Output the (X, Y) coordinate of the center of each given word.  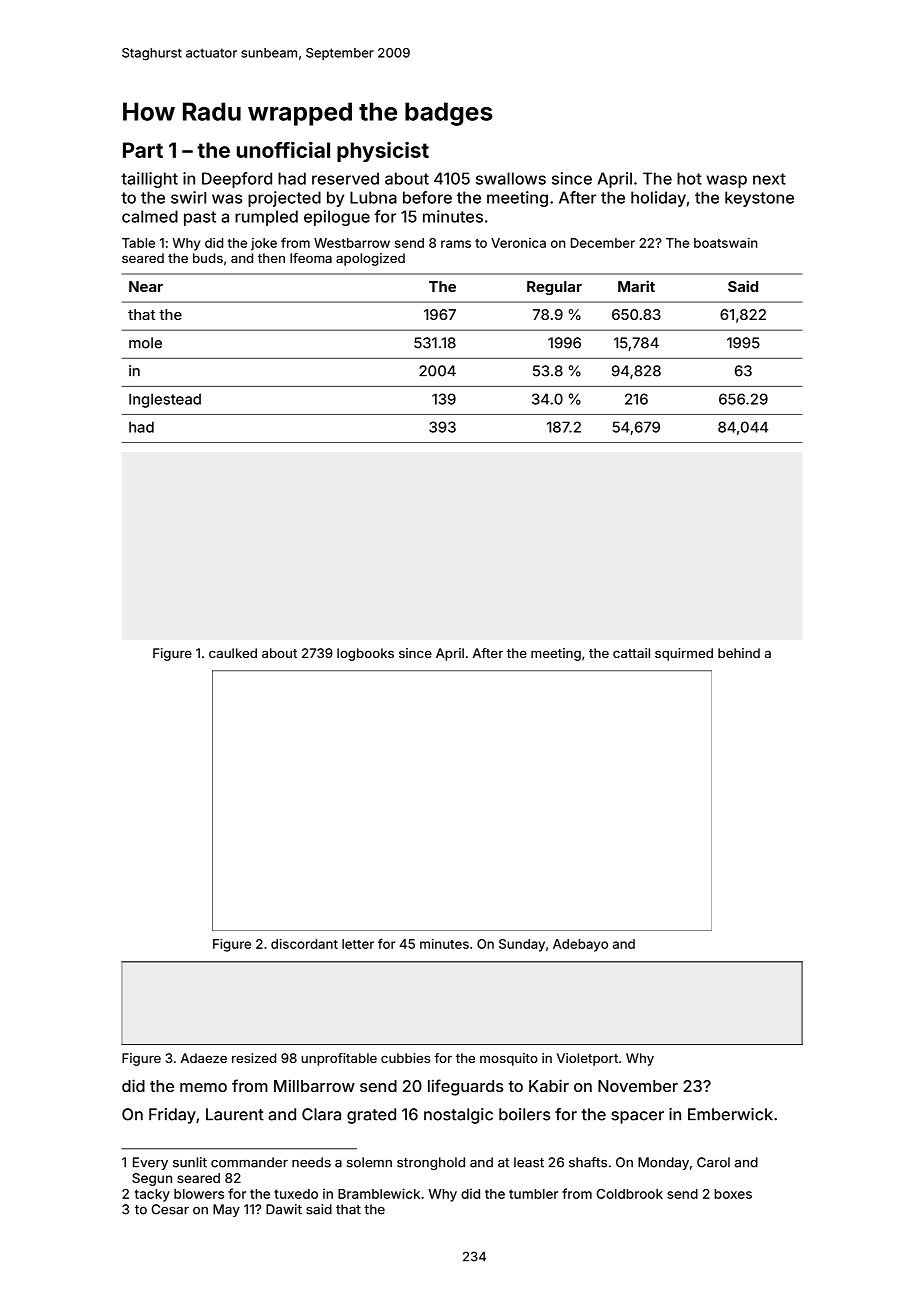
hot (689, 178)
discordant (304, 944)
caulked (233, 653)
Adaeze (204, 1058)
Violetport (587, 1059)
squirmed (684, 654)
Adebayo (580, 945)
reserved (345, 178)
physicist (383, 152)
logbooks (365, 654)
